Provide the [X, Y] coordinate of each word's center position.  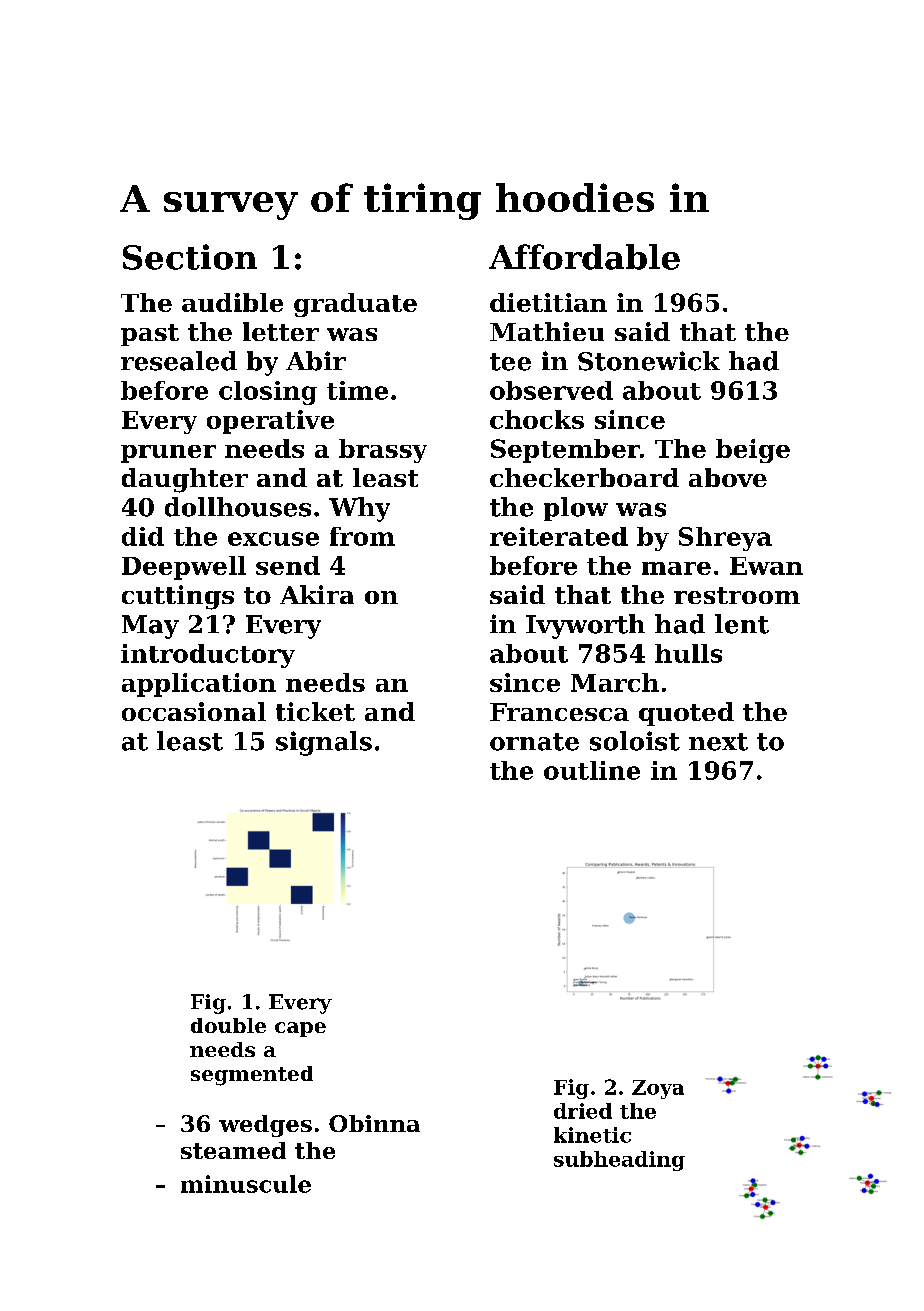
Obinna [374, 1123]
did [143, 536]
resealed [179, 361]
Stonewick [649, 361]
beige [753, 451]
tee [510, 362]
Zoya [658, 1089]
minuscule [246, 1184]
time [357, 390]
